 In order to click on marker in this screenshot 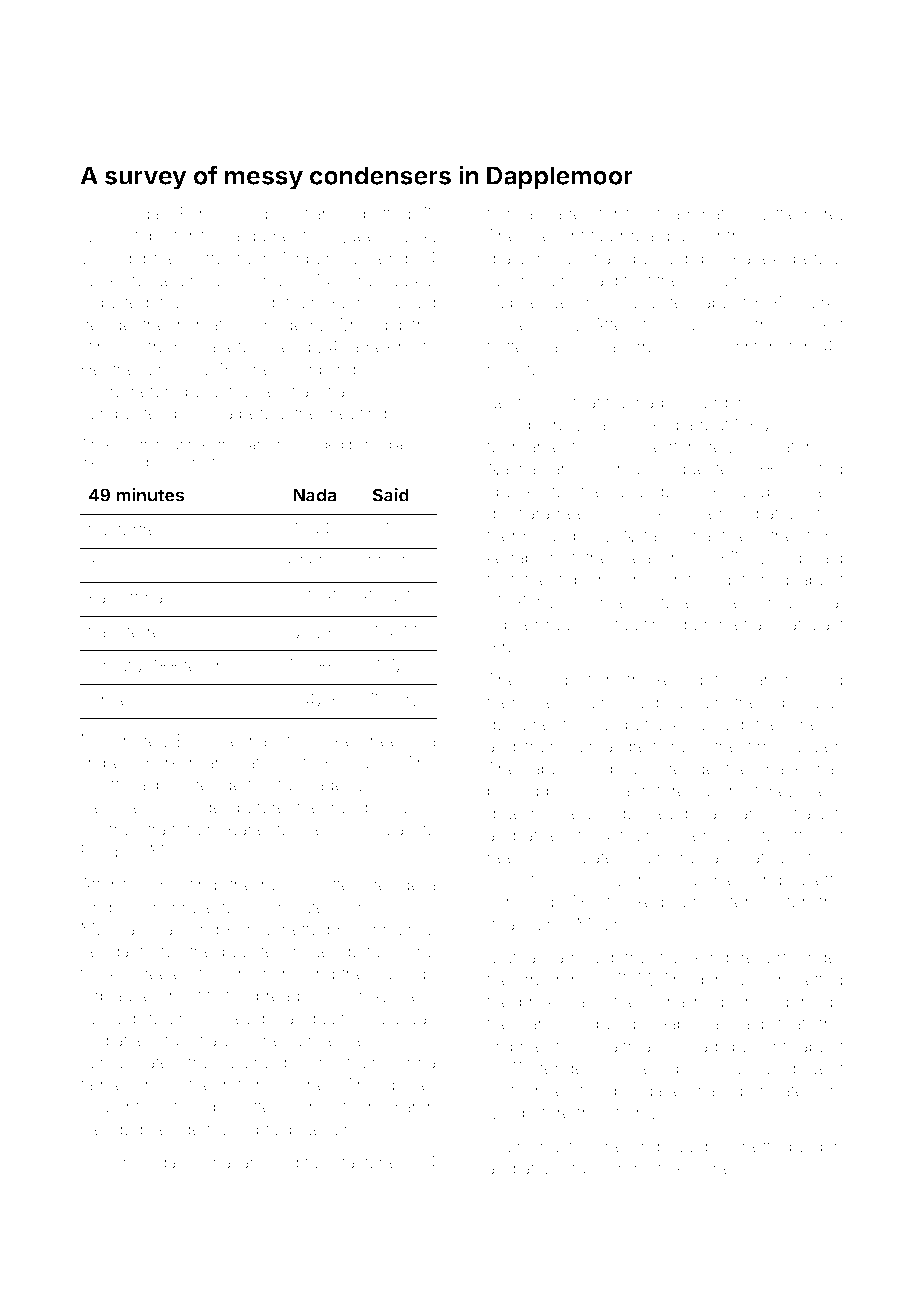, I will do `click(167, 762)`.
